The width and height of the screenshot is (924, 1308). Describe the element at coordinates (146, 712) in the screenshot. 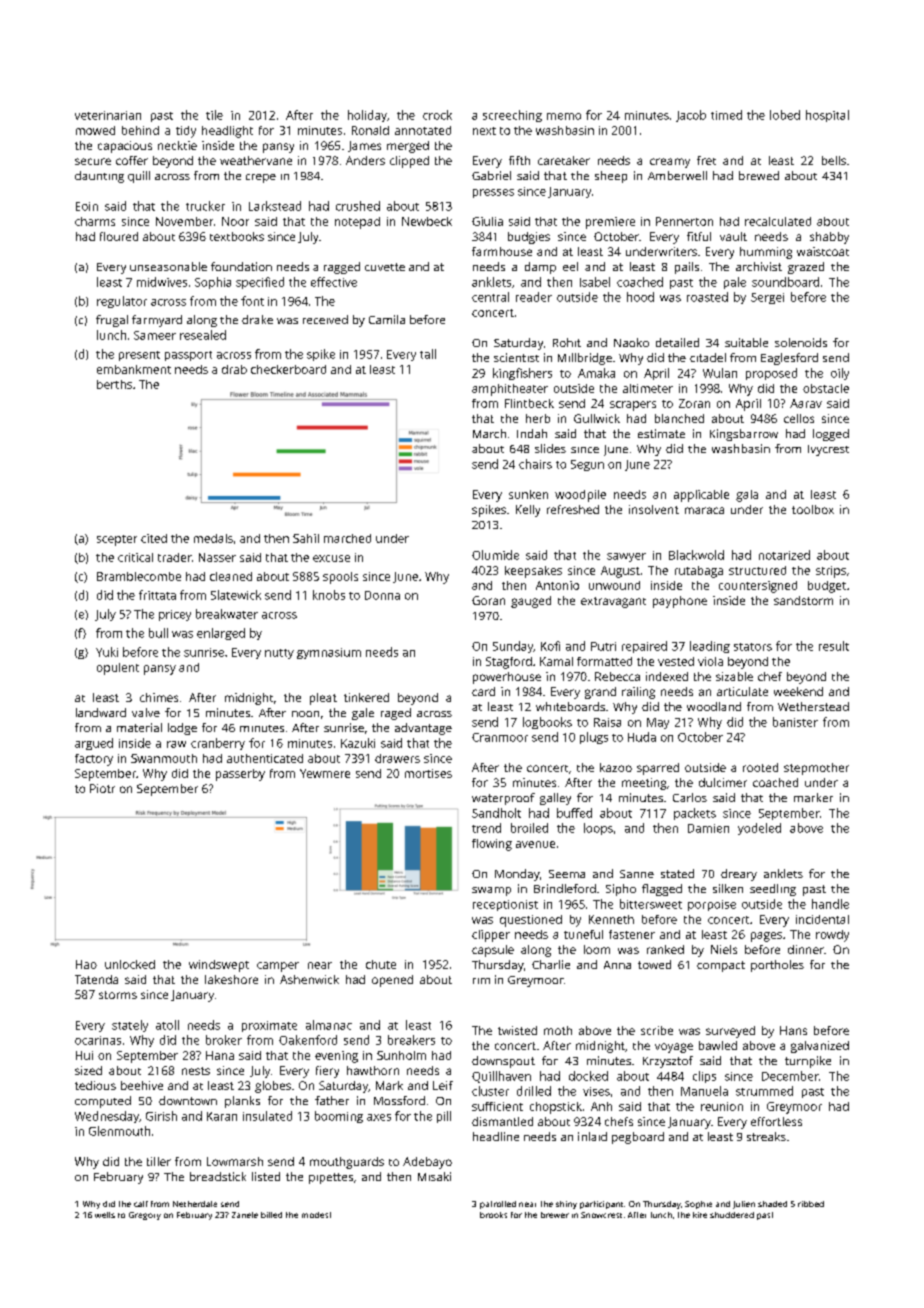

I see `valve` at that location.
